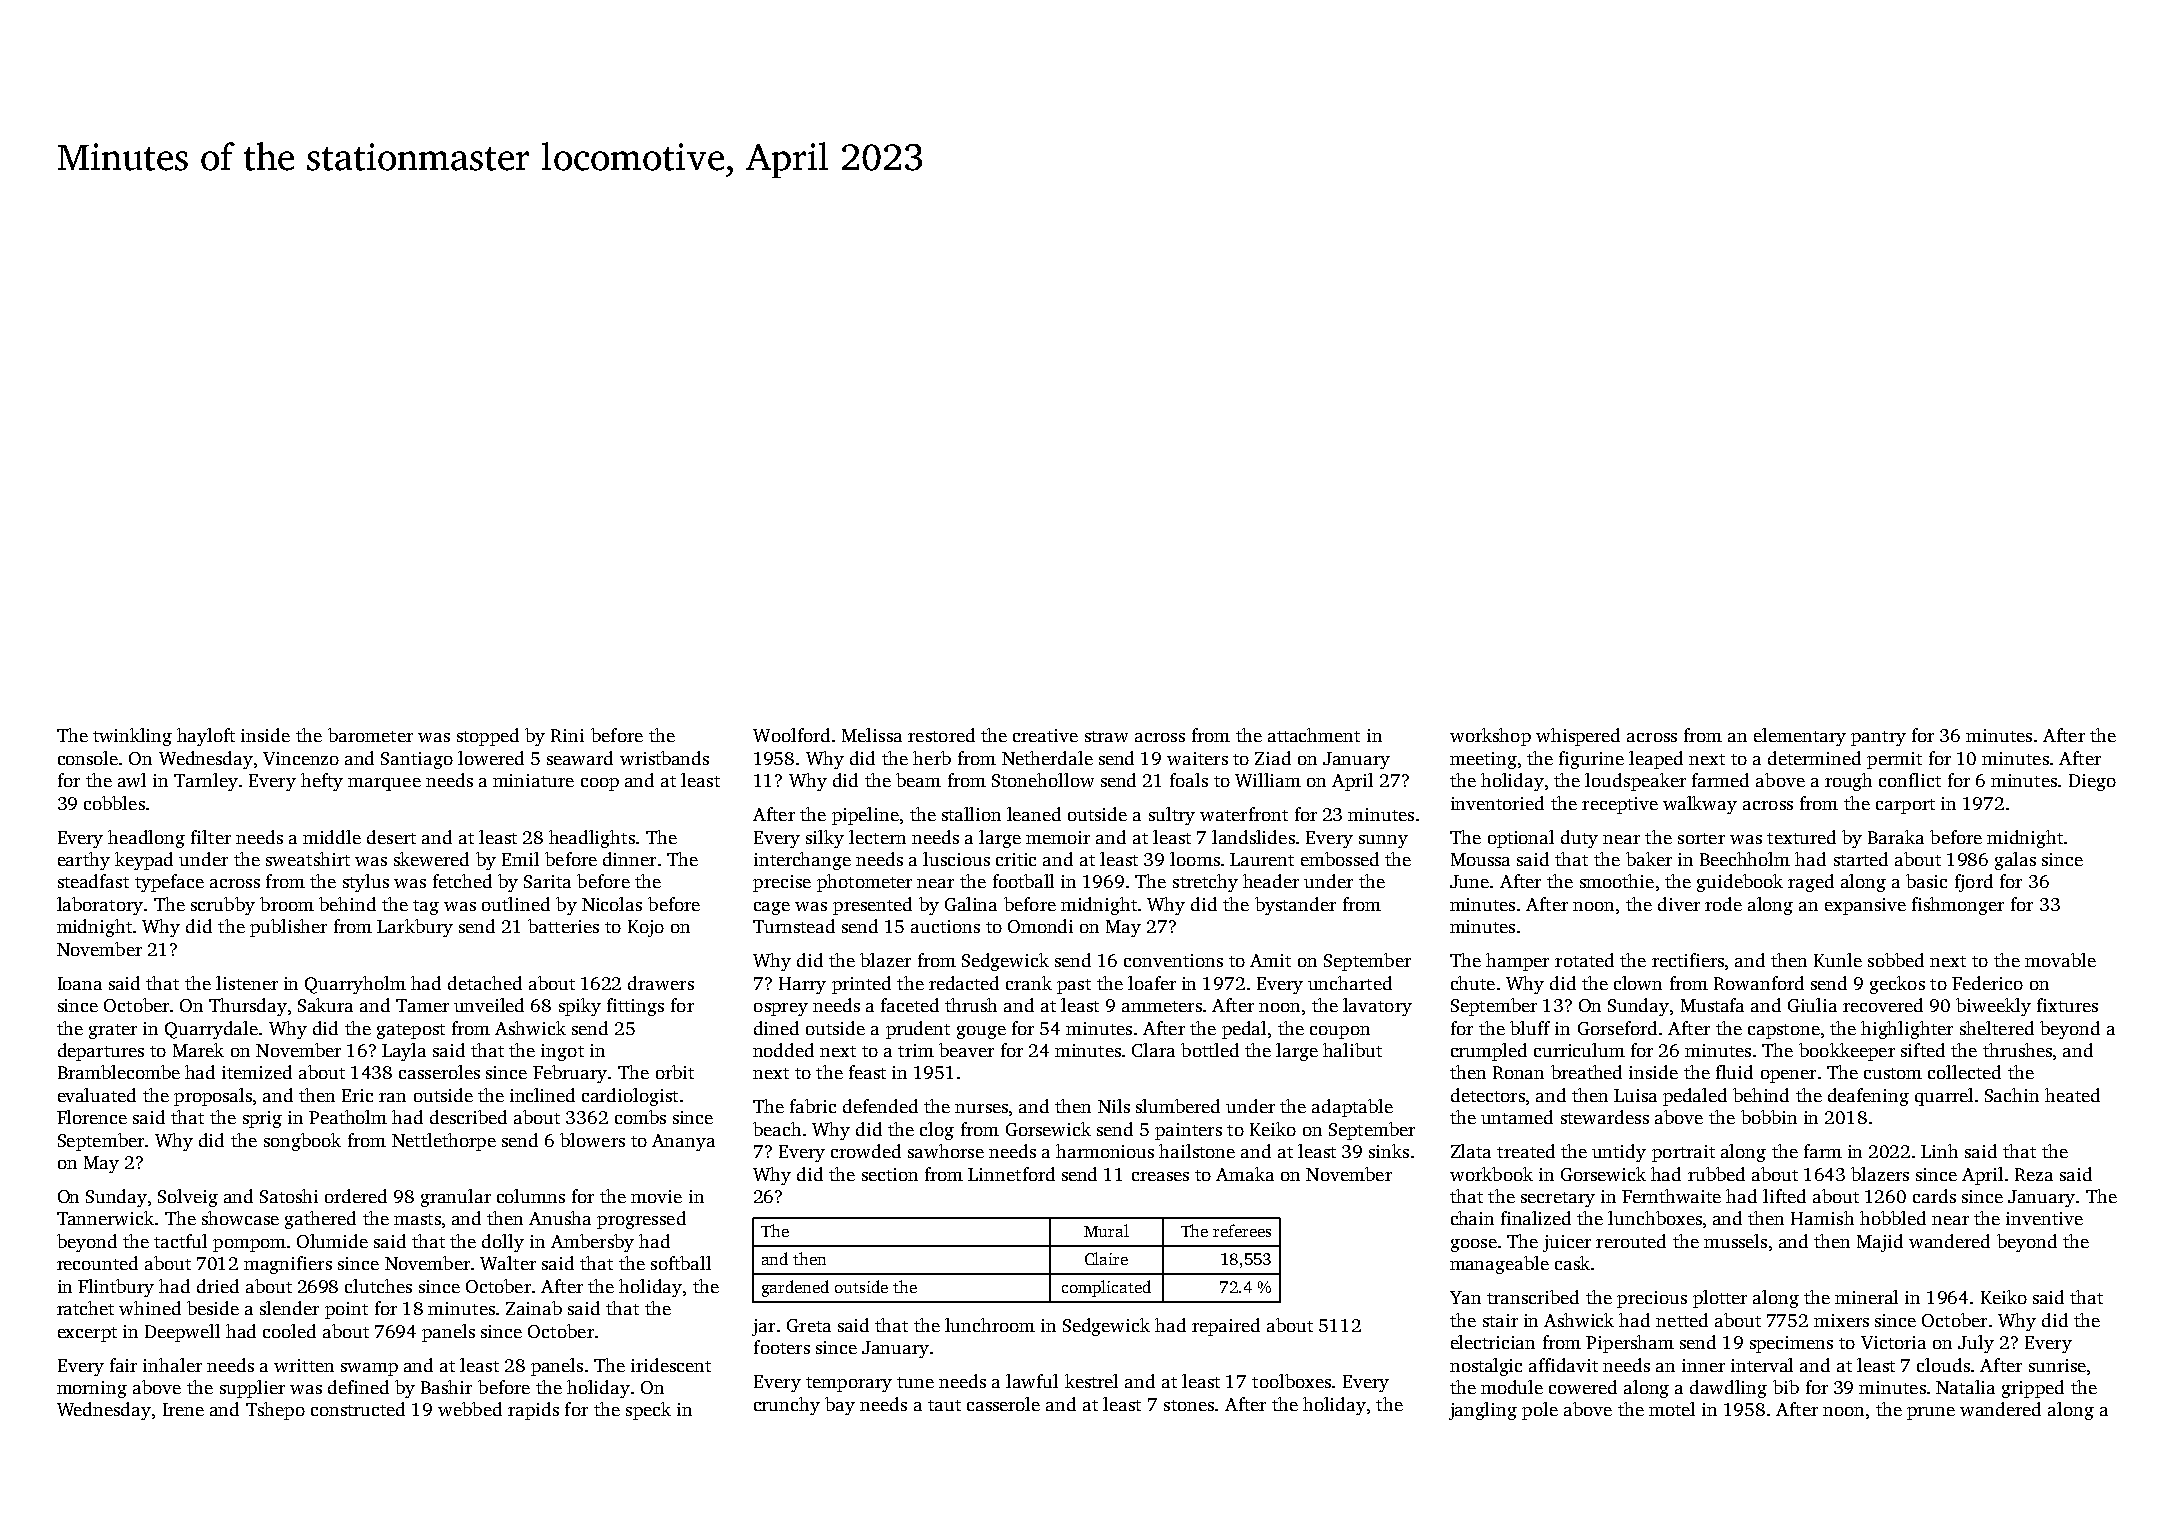 This screenshot has width=2174, height=1538. What do you see at coordinates (1040, 926) in the screenshot?
I see `Omondi` at bounding box center [1040, 926].
